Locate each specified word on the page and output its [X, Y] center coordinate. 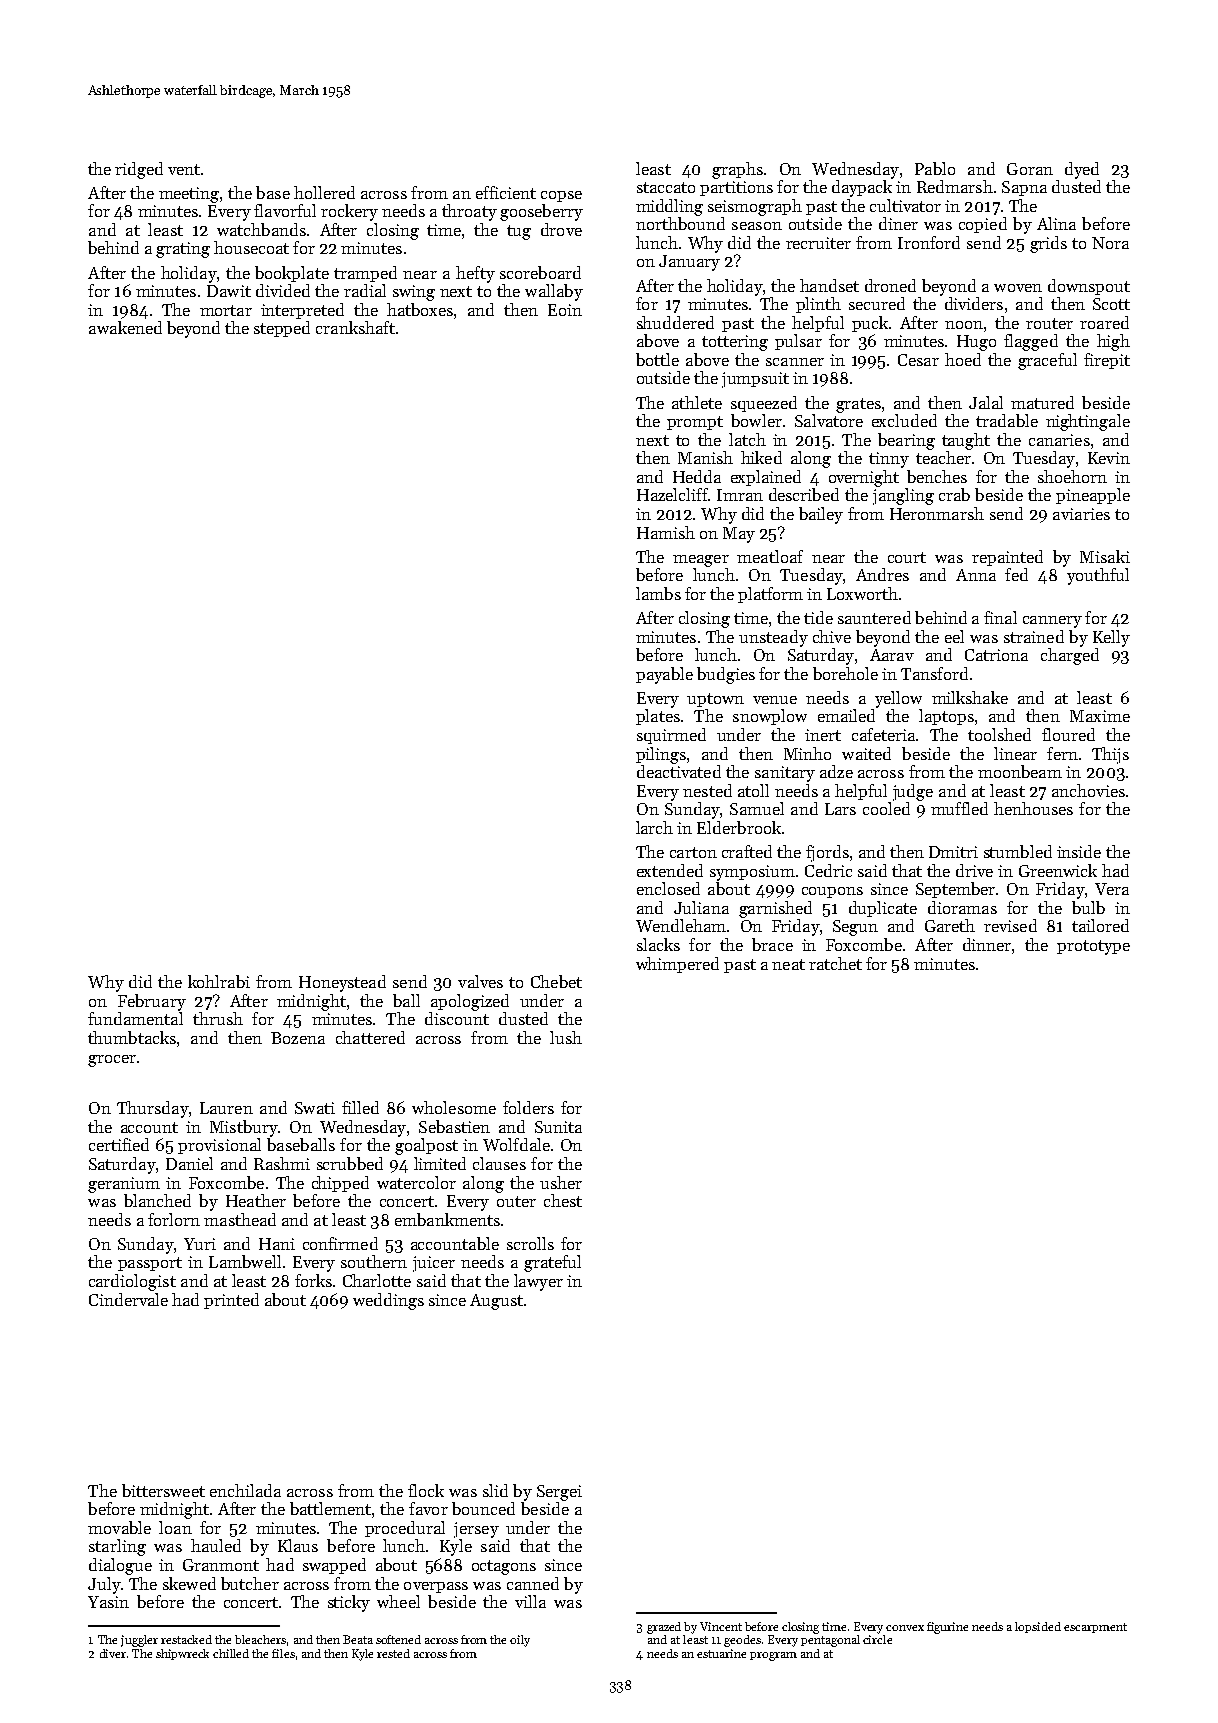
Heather [256, 1200]
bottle [657, 359]
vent [184, 169]
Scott [1111, 304]
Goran [1030, 169]
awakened [125, 327]
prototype [1093, 947]
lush [566, 1037]
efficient [506, 192]
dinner [987, 944]
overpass [436, 1587]
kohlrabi [219, 981]
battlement [330, 1508]
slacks [658, 944]
